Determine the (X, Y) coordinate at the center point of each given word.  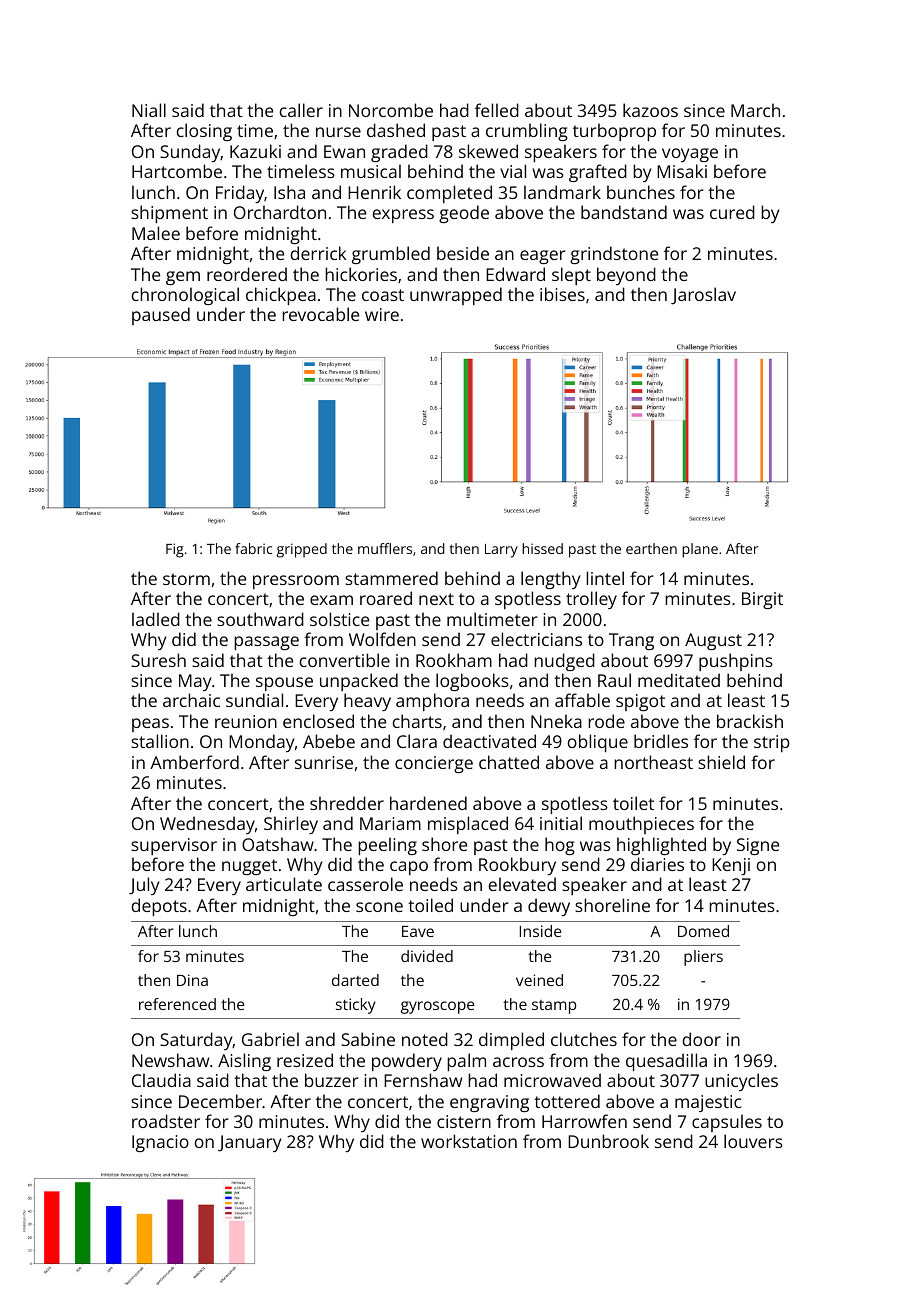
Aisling (244, 1062)
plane (700, 550)
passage (266, 643)
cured (732, 212)
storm (186, 579)
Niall (149, 110)
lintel (605, 578)
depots (159, 907)
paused (161, 316)
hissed (542, 548)
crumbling (527, 132)
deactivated (489, 741)
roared (386, 598)
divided (427, 956)
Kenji (731, 866)
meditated (679, 680)
